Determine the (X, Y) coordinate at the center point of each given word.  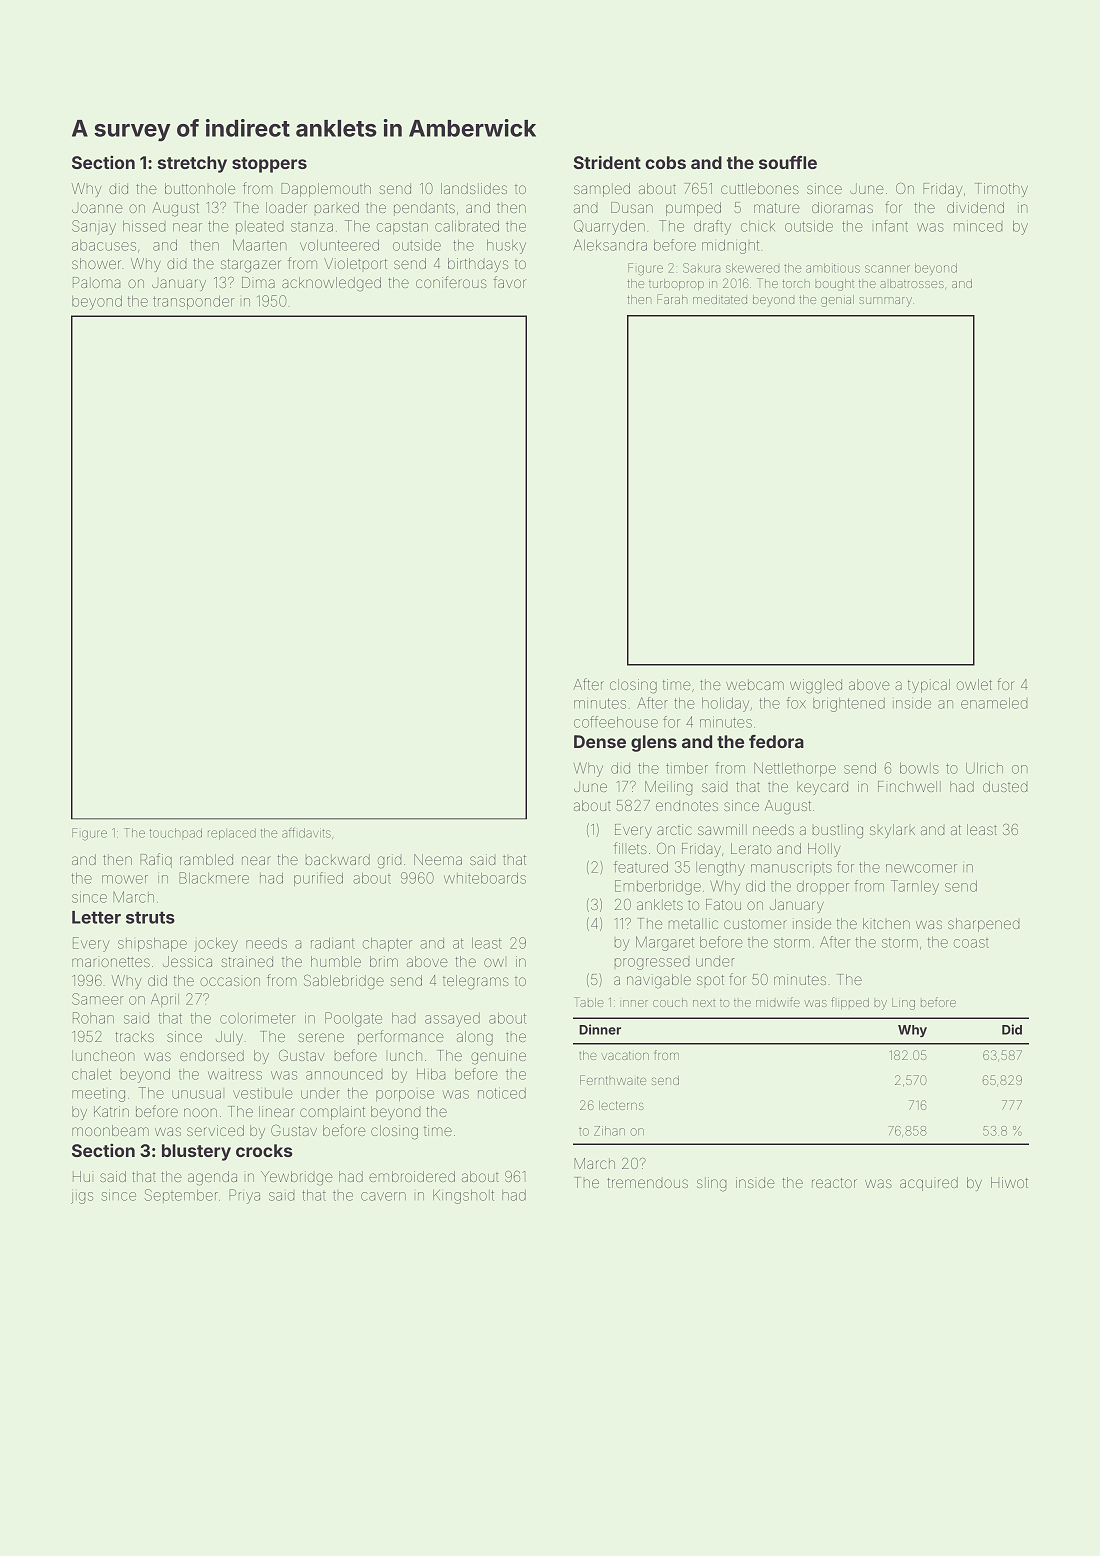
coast (971, 943)
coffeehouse (616, 722)
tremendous (647, 1183)
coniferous (451, 282)
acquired (929, 1184)
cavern (383, 1196)
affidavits (306, 833)
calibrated (467, 226)
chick (758, 226)
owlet (974, 684)
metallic (693, 923)
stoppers (269, 165)
